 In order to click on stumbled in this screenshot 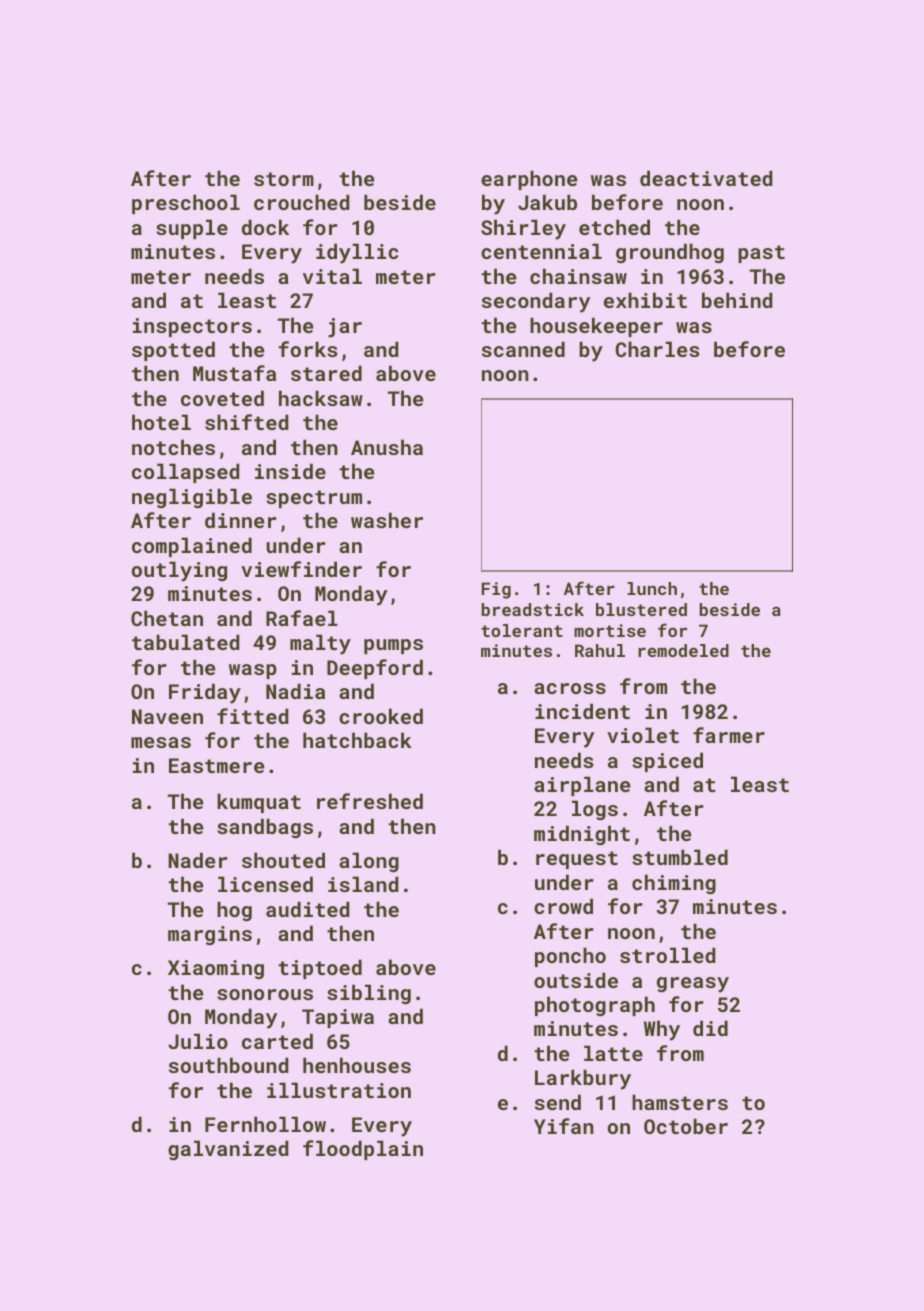, I will do `click(680, 857)`.
